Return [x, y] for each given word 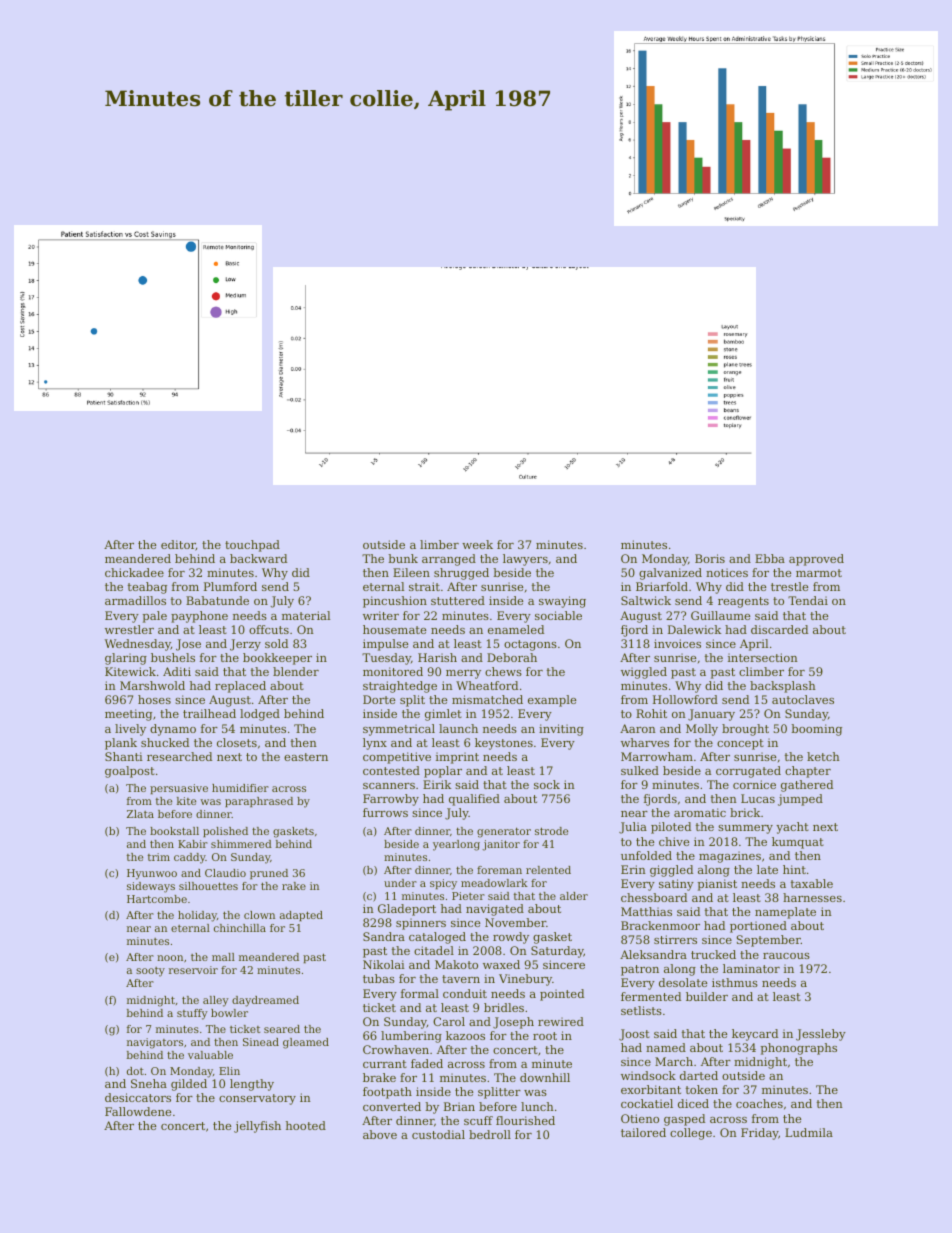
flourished [525, 1120]
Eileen [411, 572]
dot [135, 1071]
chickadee [134, 572]
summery [745, 829]
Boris [710, 558]
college [691, 1134]
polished [225, 832]
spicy [443, 884]
